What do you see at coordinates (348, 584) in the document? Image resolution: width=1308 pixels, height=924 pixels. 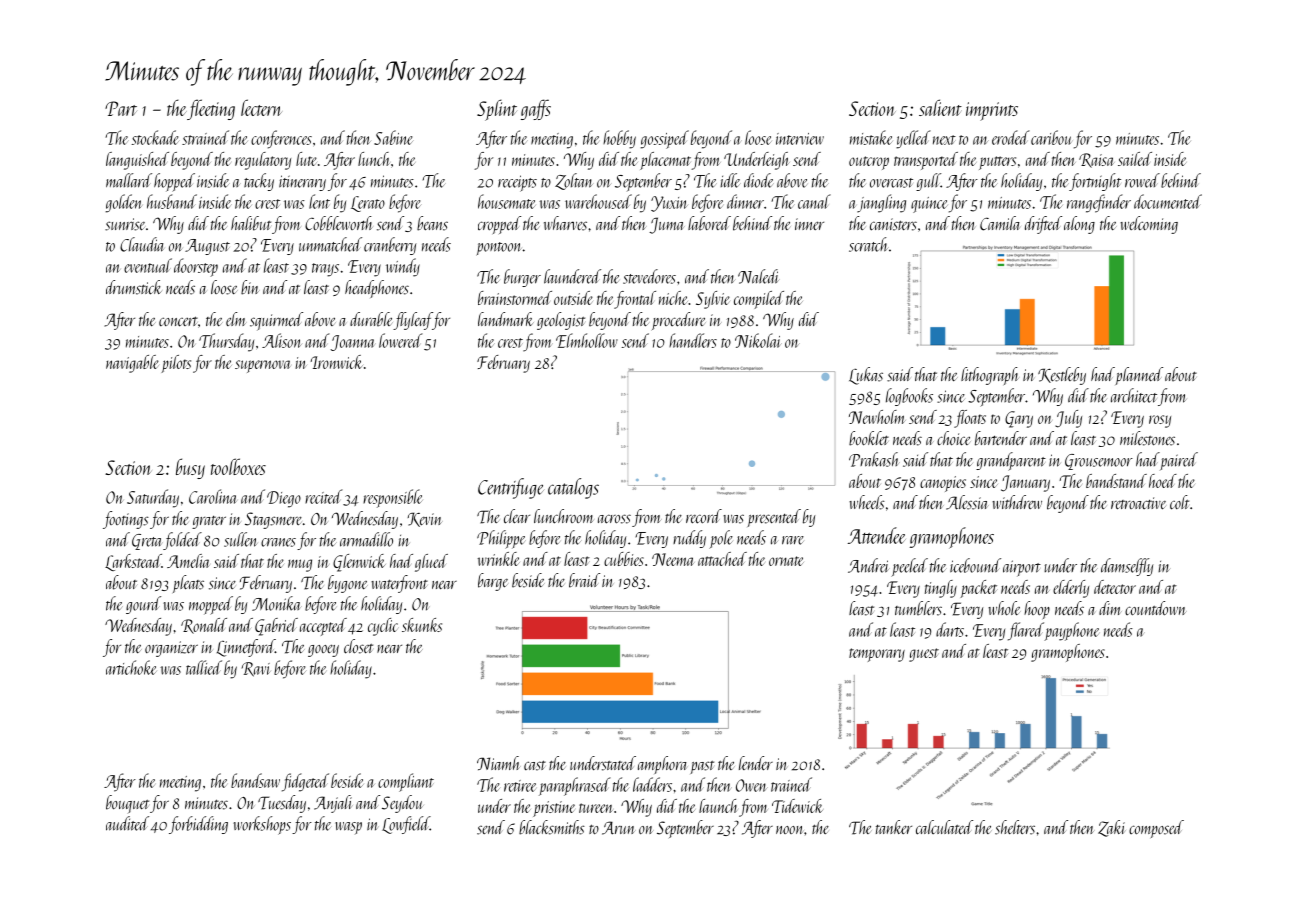 I see `bygone` at bounding box center [348, 584].
